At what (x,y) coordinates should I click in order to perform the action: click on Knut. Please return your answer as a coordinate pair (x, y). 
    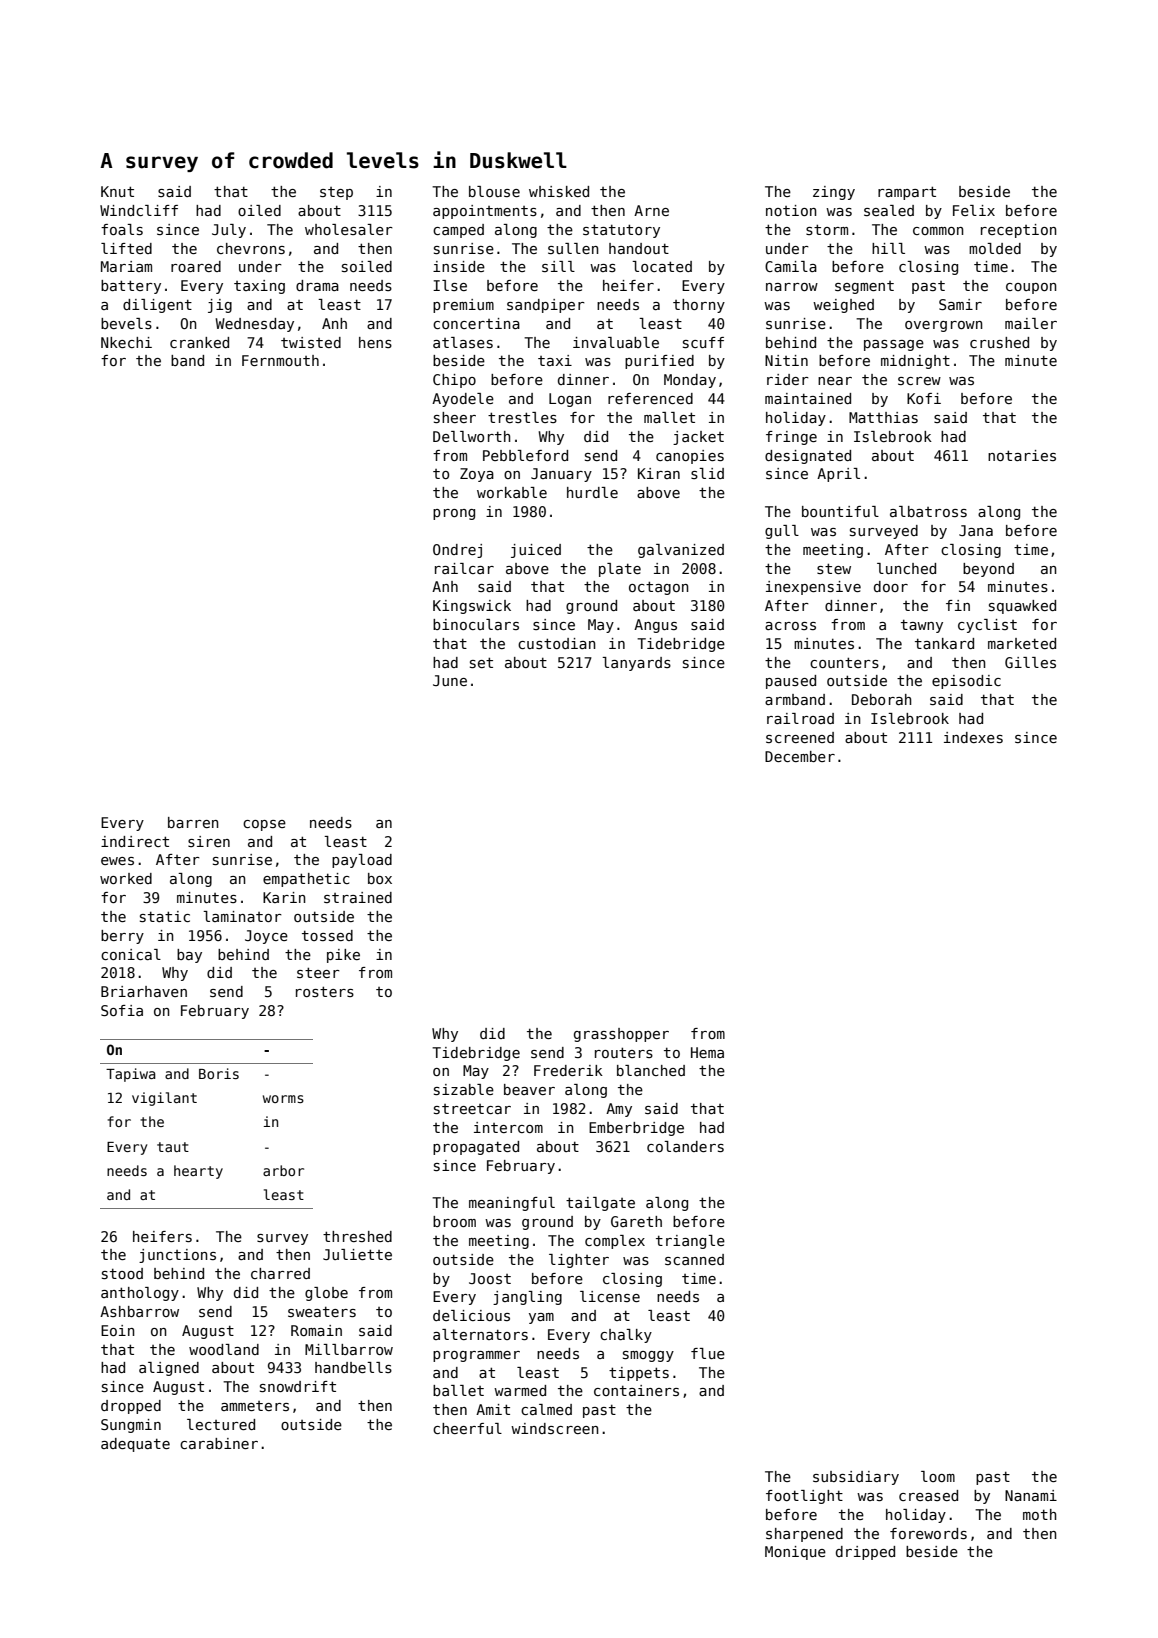
    Looking at the image, I should click on (117, 191).
